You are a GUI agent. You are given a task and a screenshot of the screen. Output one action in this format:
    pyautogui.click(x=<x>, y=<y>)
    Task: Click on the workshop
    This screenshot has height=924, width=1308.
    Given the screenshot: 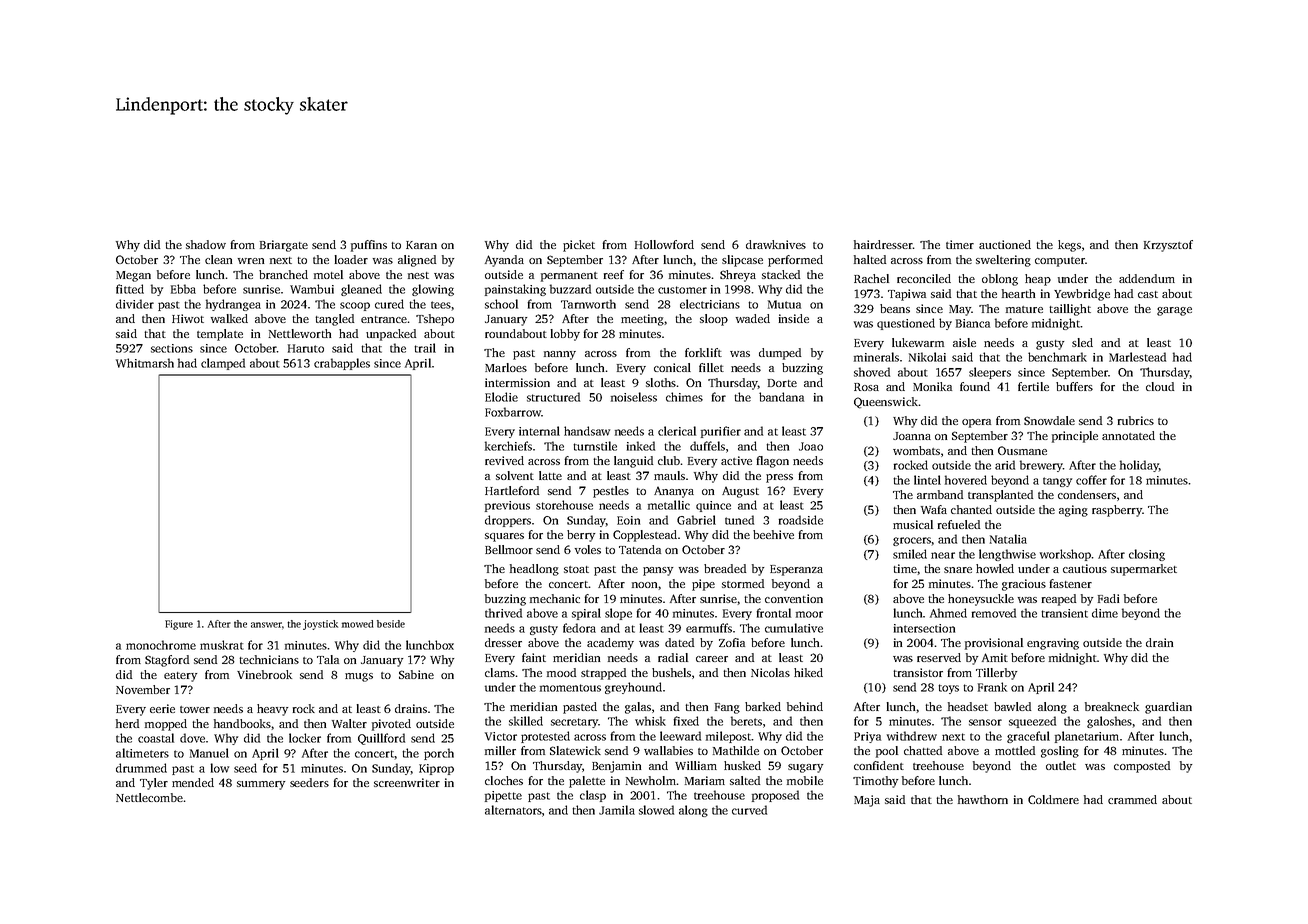 What is the action you would take?
    pyautogui.click(x=1065, y=555)
